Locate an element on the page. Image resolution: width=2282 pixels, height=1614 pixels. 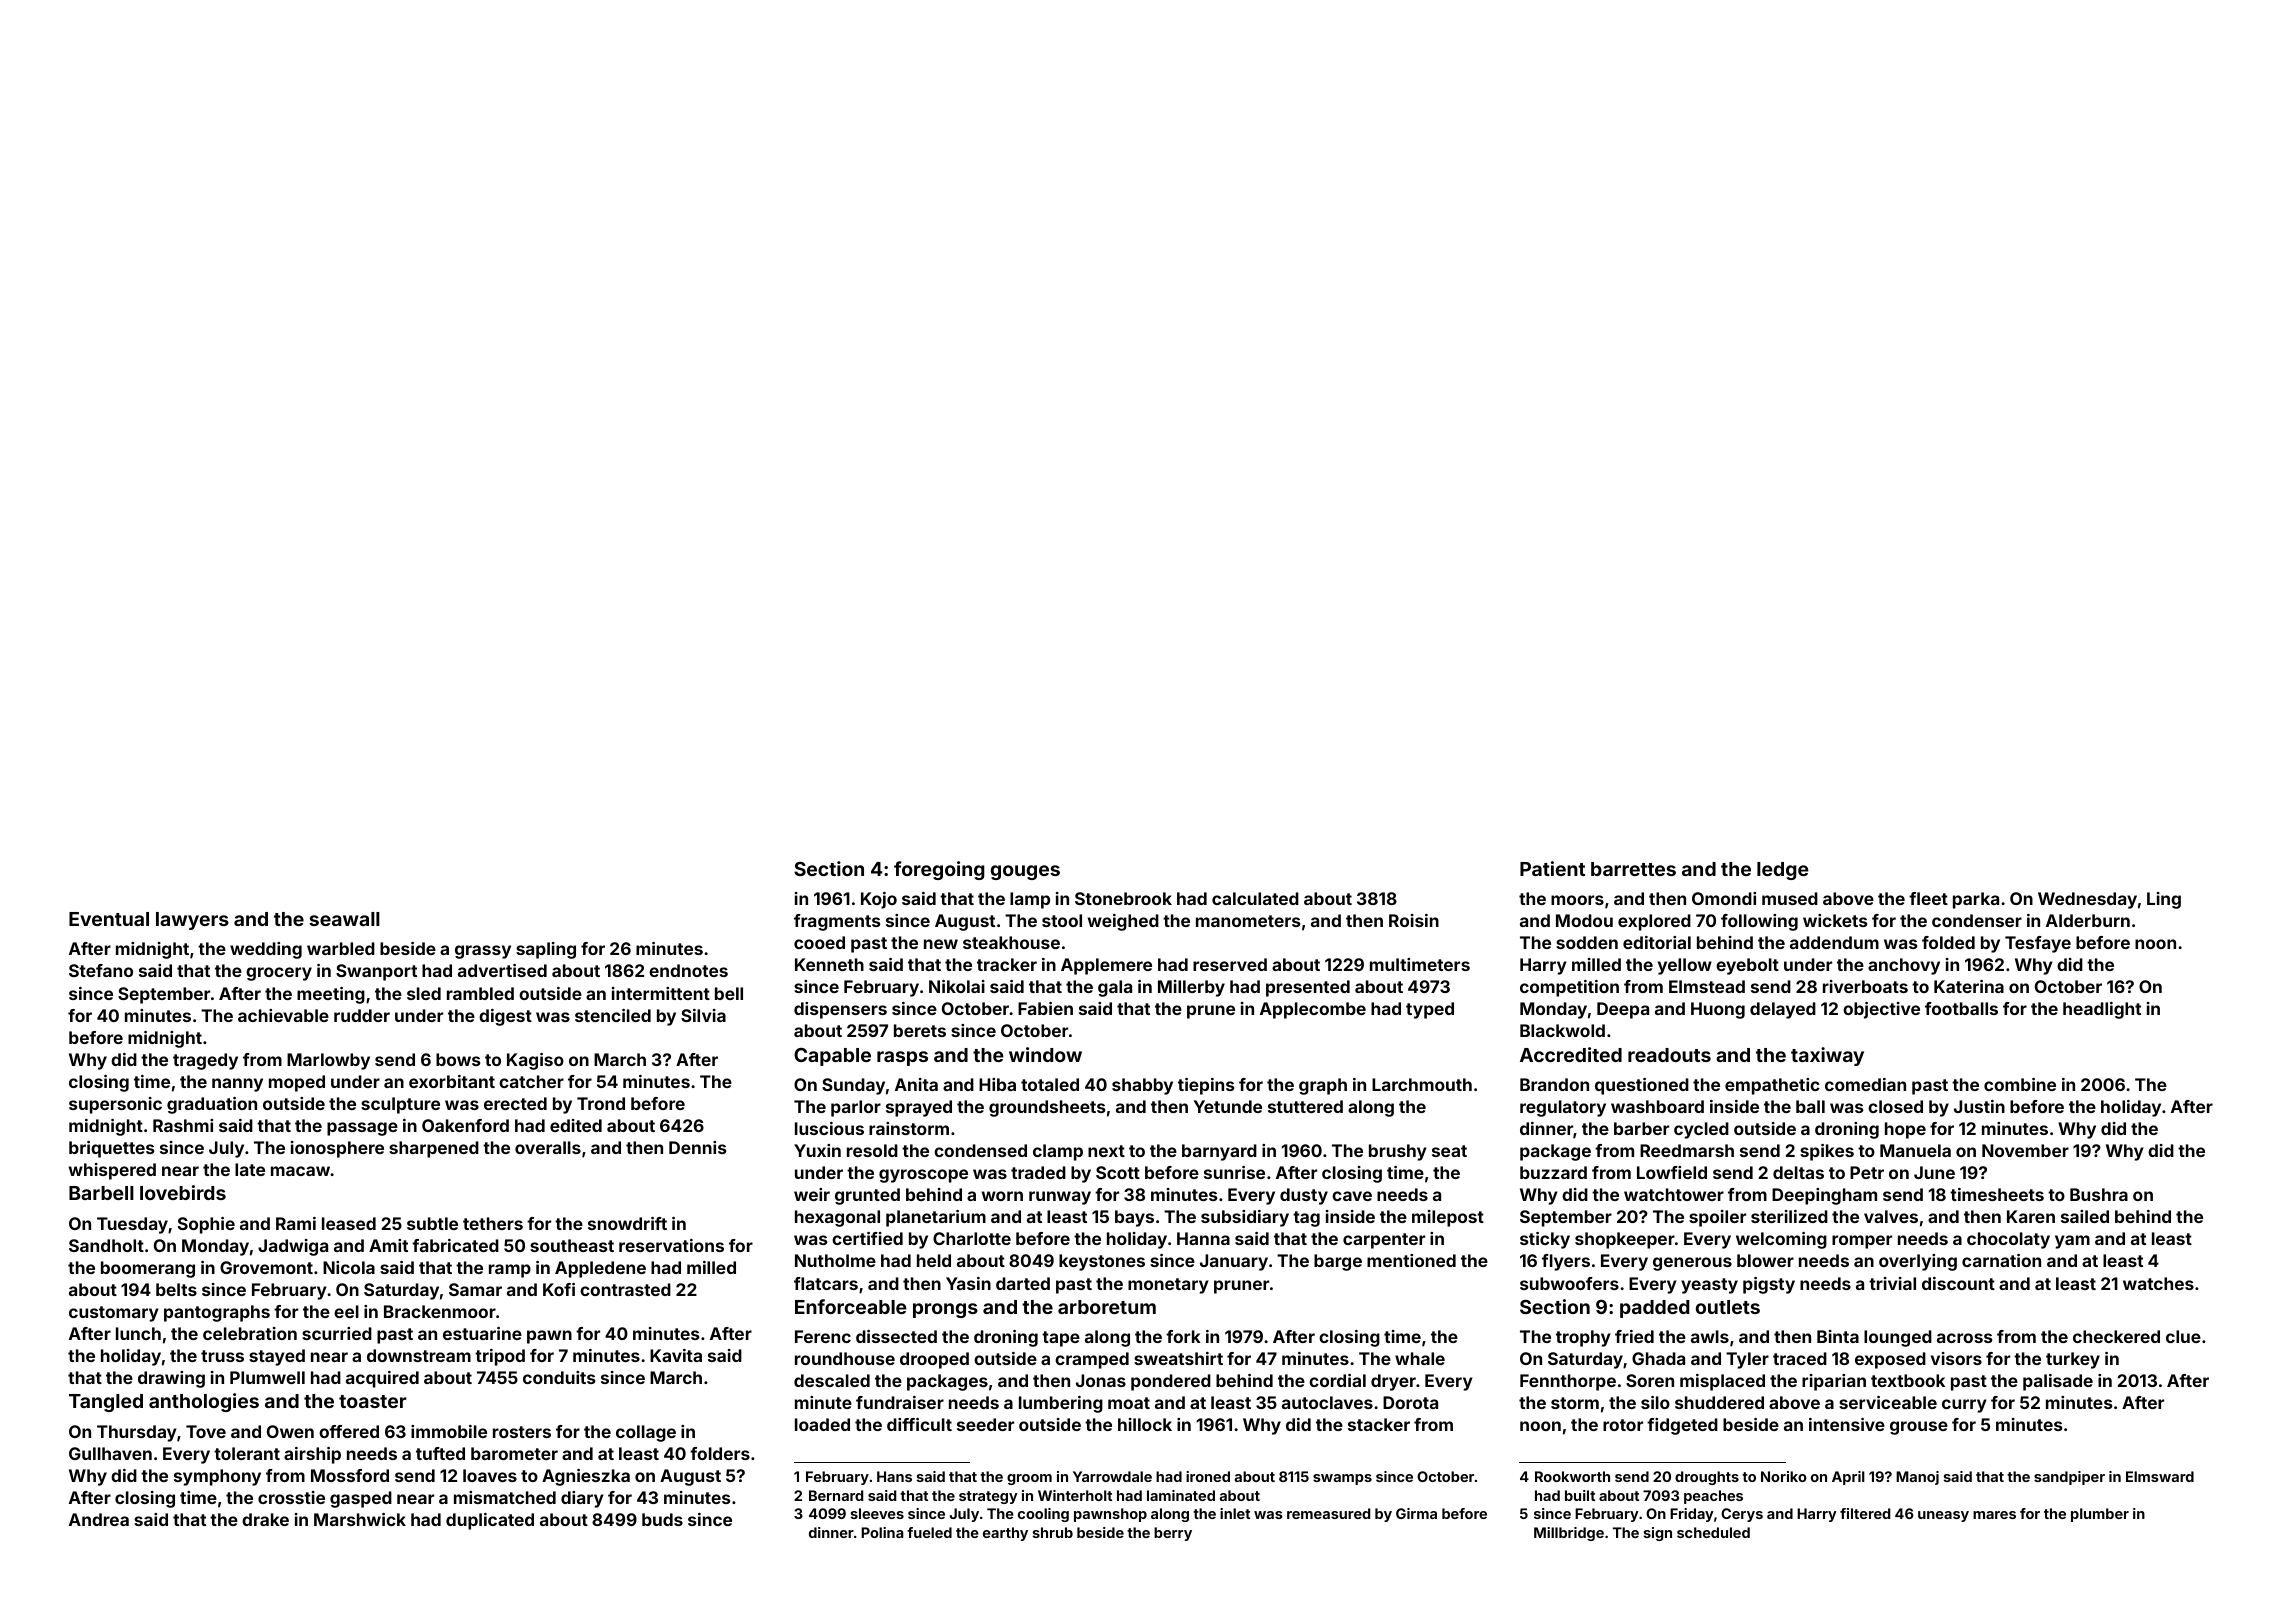
typed is located at coordinates (1430, 1010).
